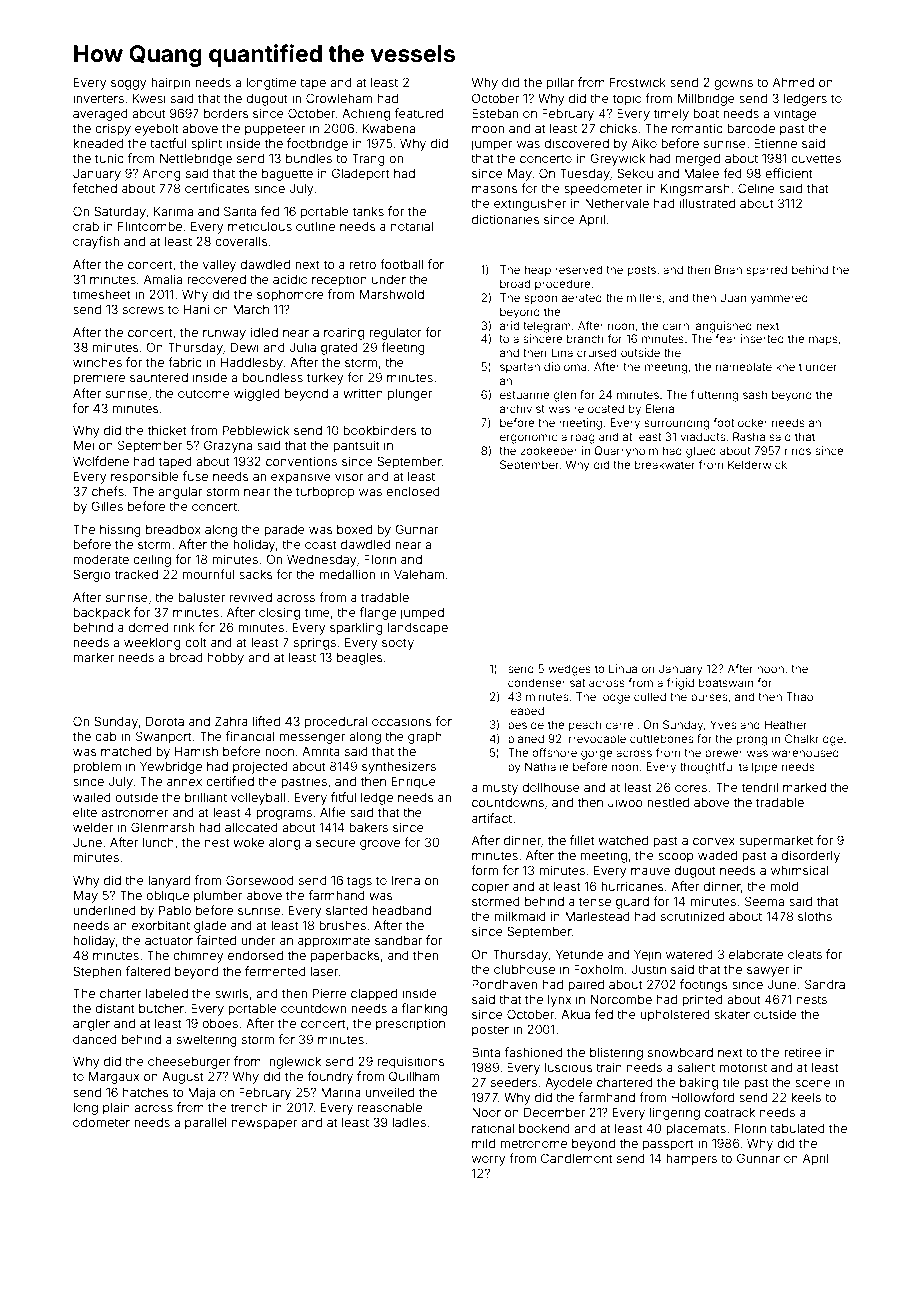 This screenshot has height=1308, width=924. Describe the element at coordinates (170, 83) in the screenshot. I see `hairpin` at that location.
